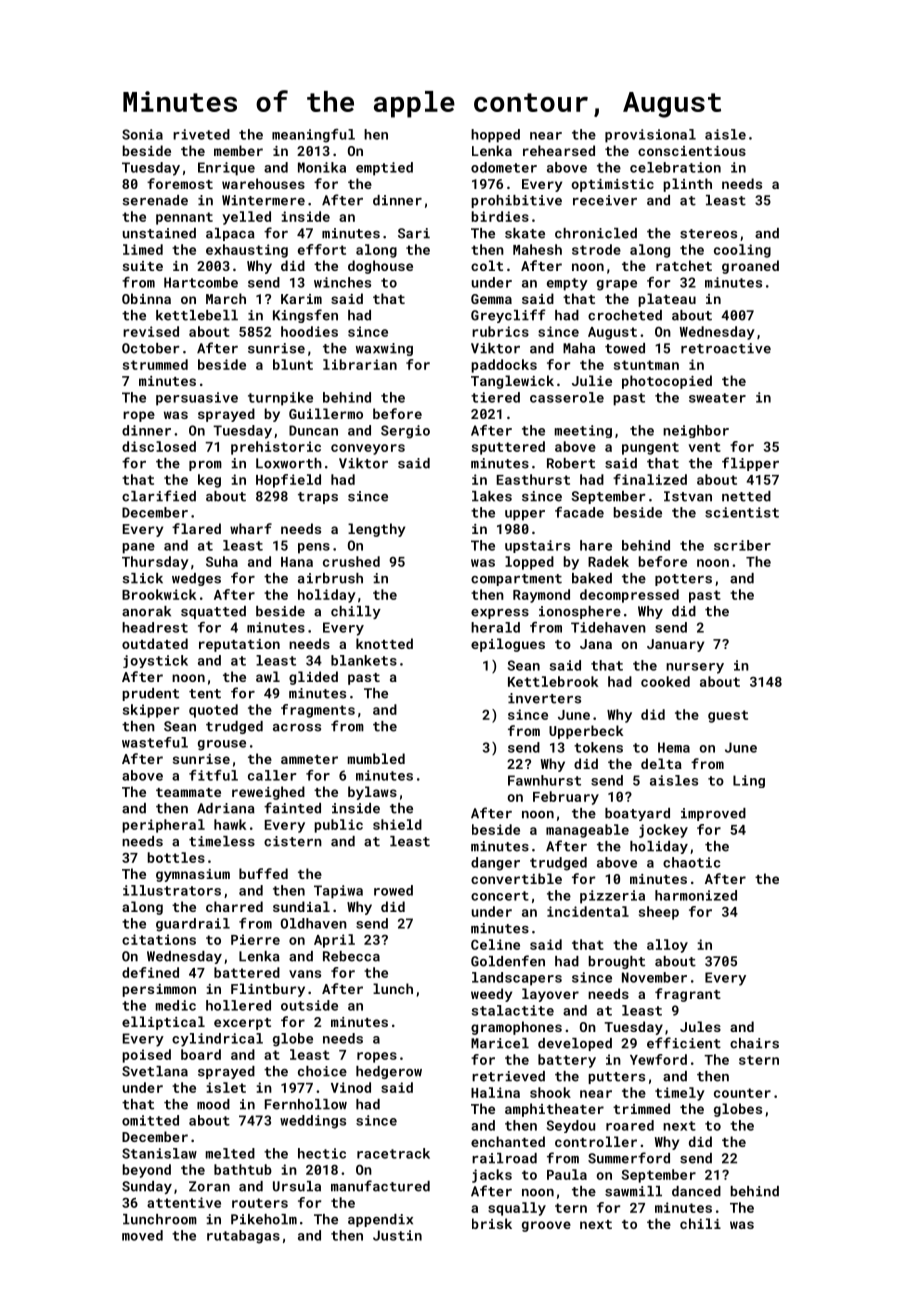 This screenshot has height=1316, width=908. Describe the element at coordinates (142, 1235) in the screenshot. I see `moved` at that location.
